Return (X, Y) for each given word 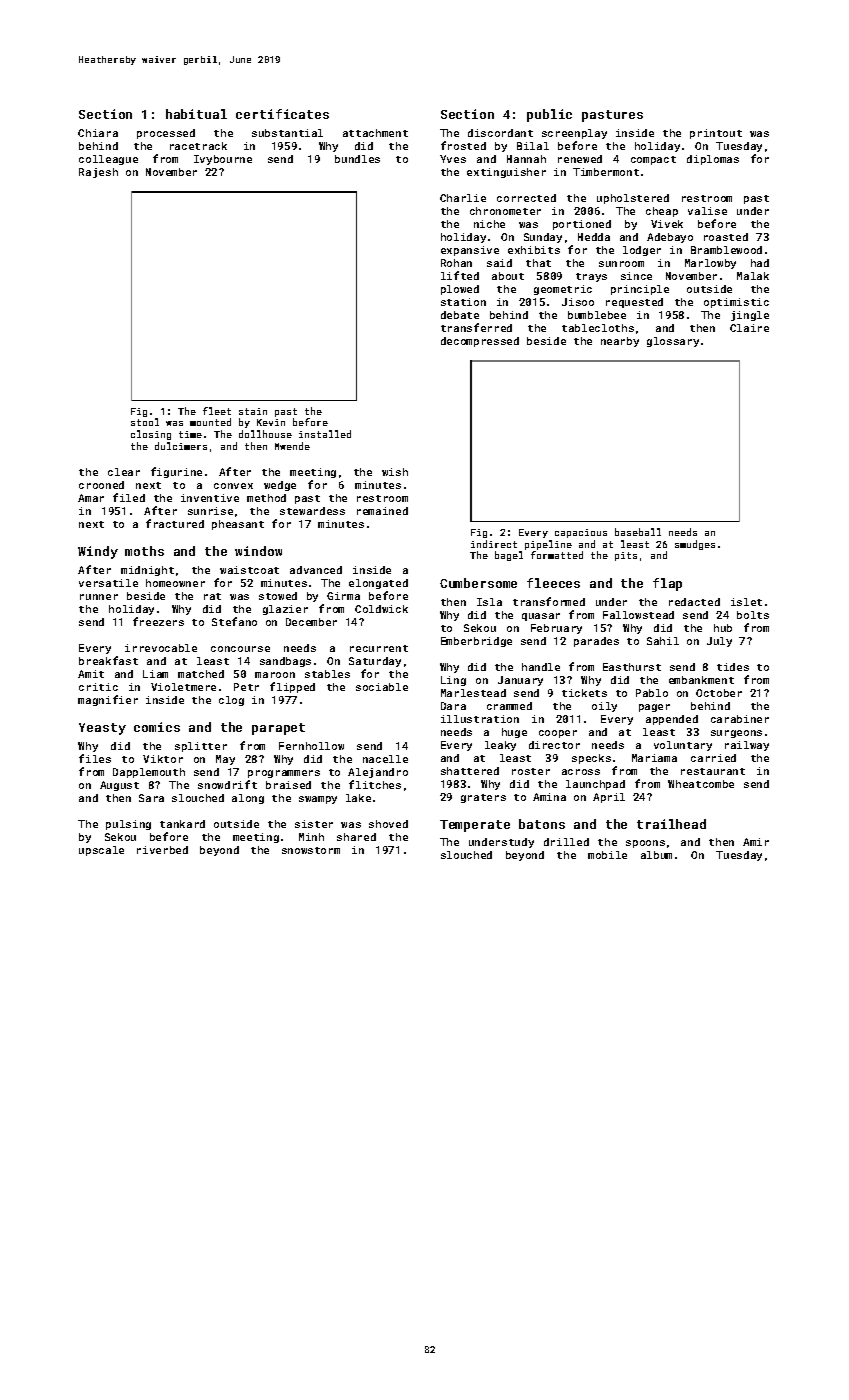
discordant (500, 133)
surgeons (736, 734)
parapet (278, 729)
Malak (753, 276)
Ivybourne (223, 160)
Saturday (375, 662)
